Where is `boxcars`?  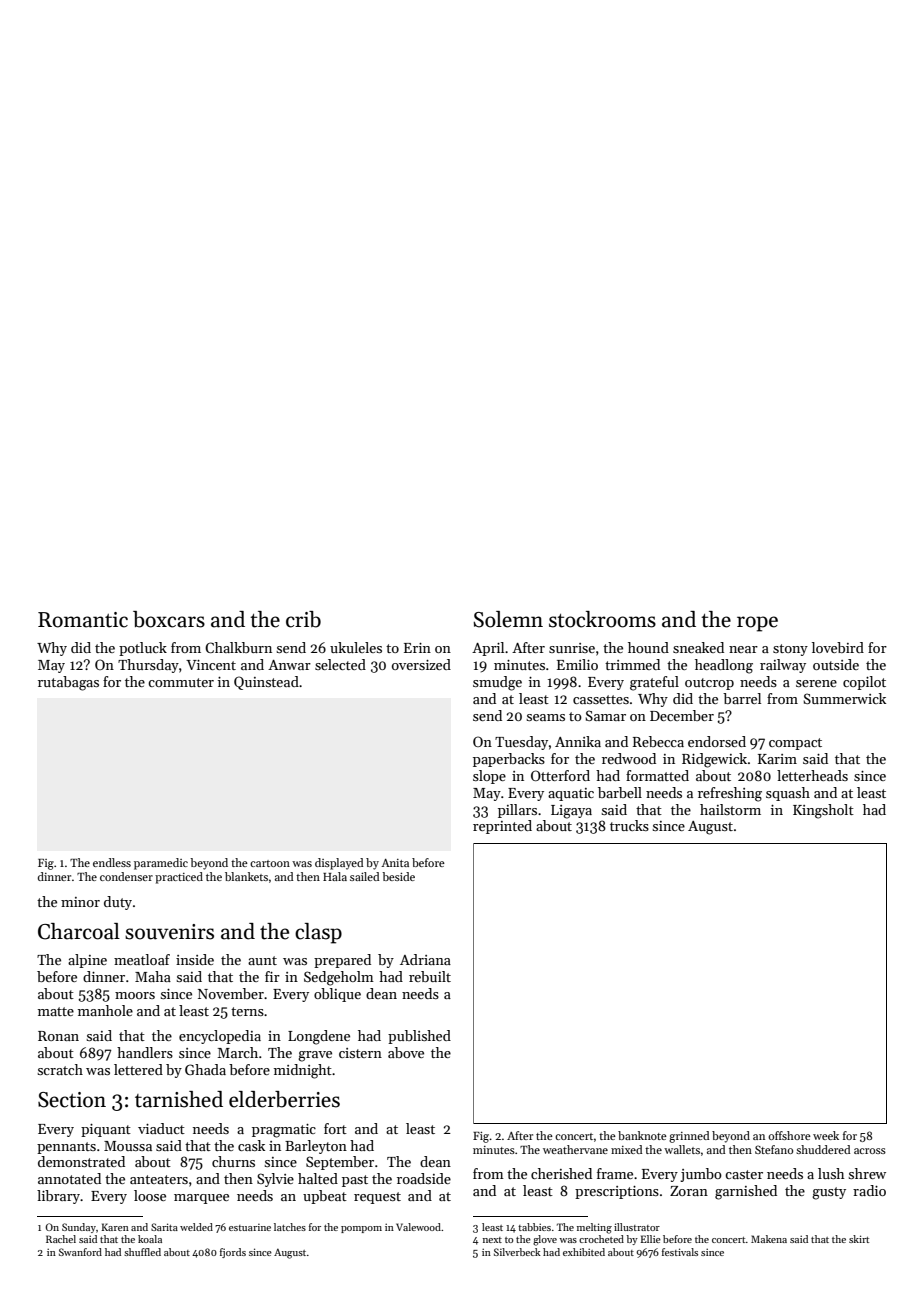 boxcars is located at coordinates (169, 619).
